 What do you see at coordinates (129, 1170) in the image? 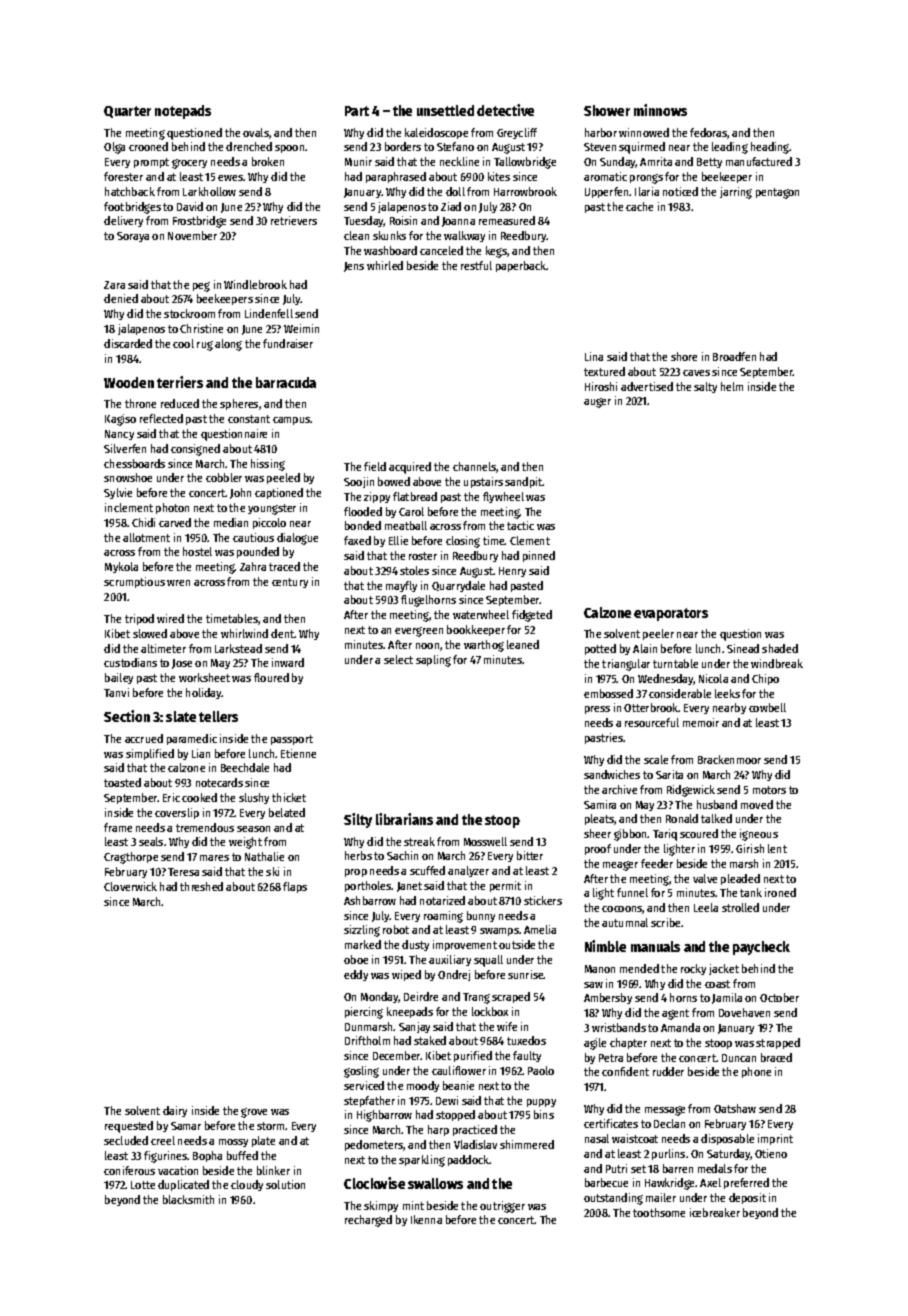
I see `coniferous` at bounding box center [129, 1170].
